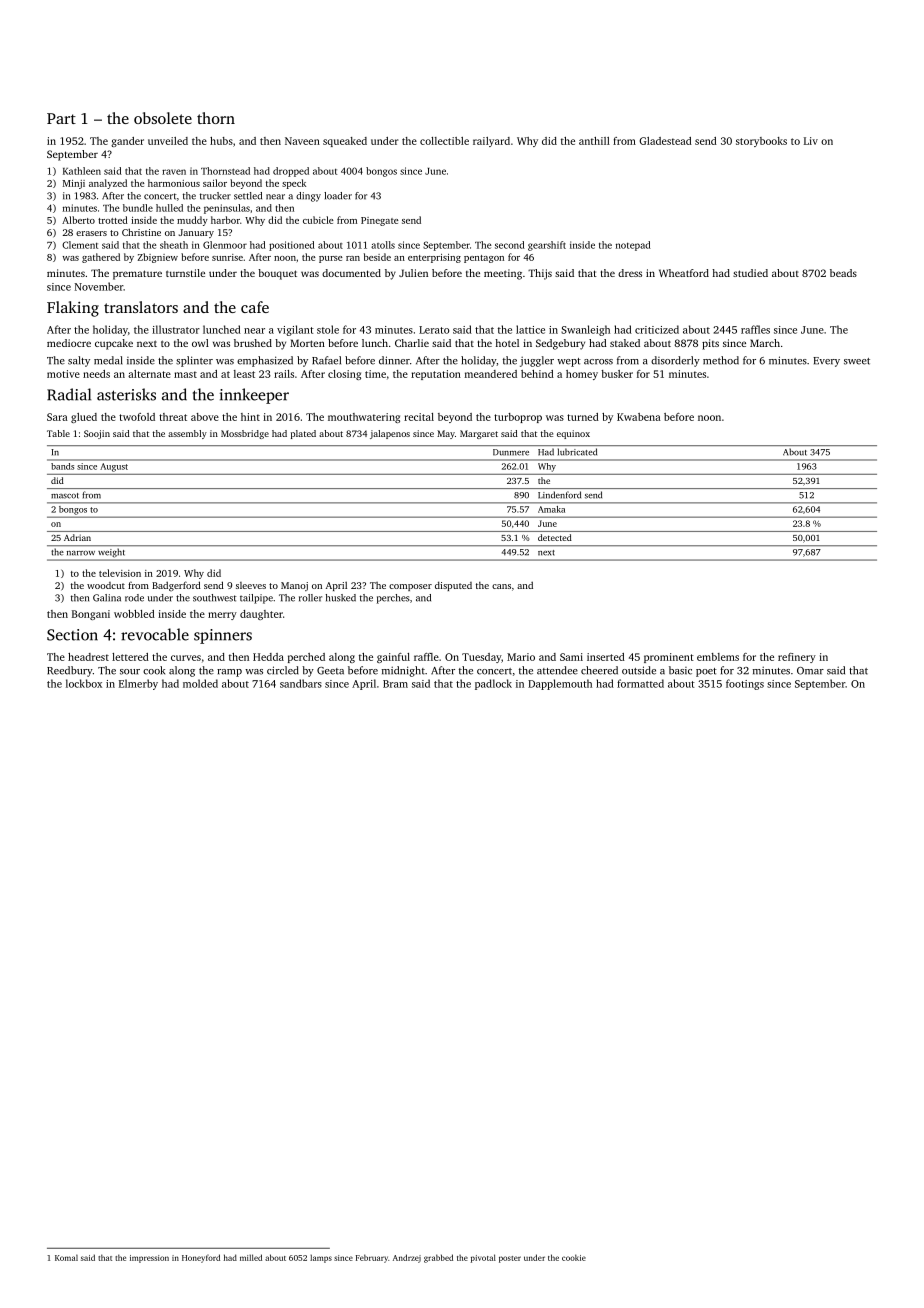 The height and width of the page is (1308, 924). Describe the element at coordinates (640, 683) in the page. I see `formatted` at that location.
